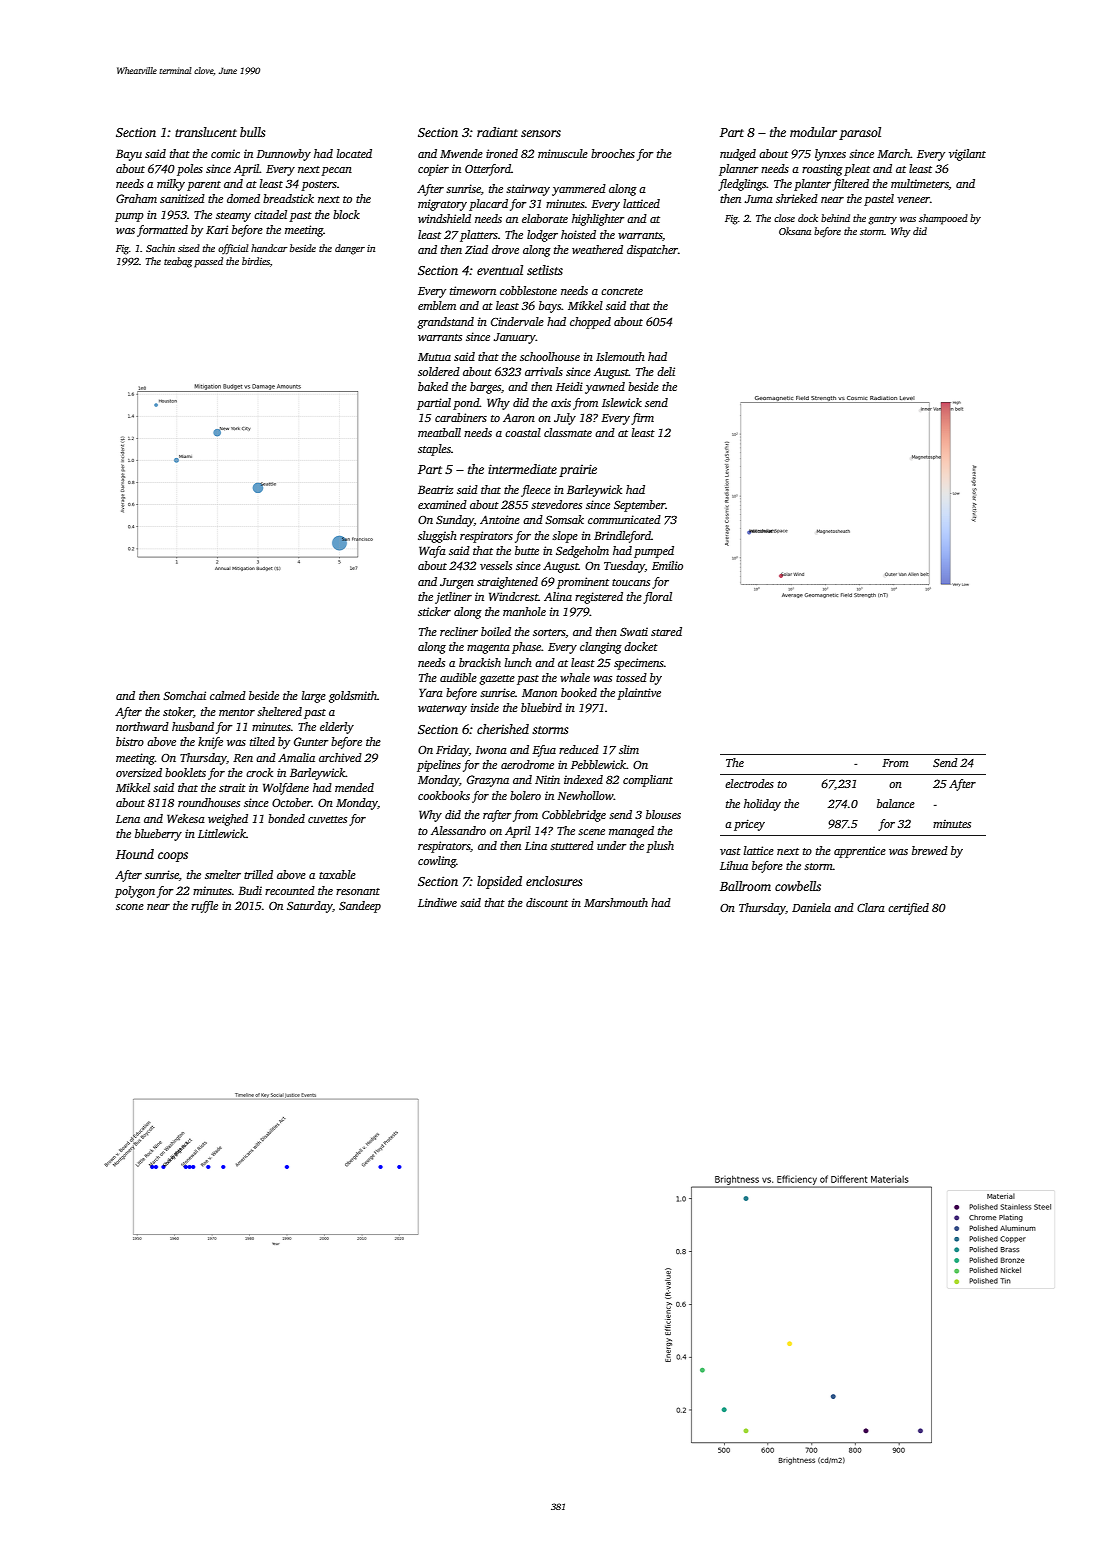  What do you see at coordinates (648, 781) in the image?
I see `compliant` at bounding box center [648, 781].
